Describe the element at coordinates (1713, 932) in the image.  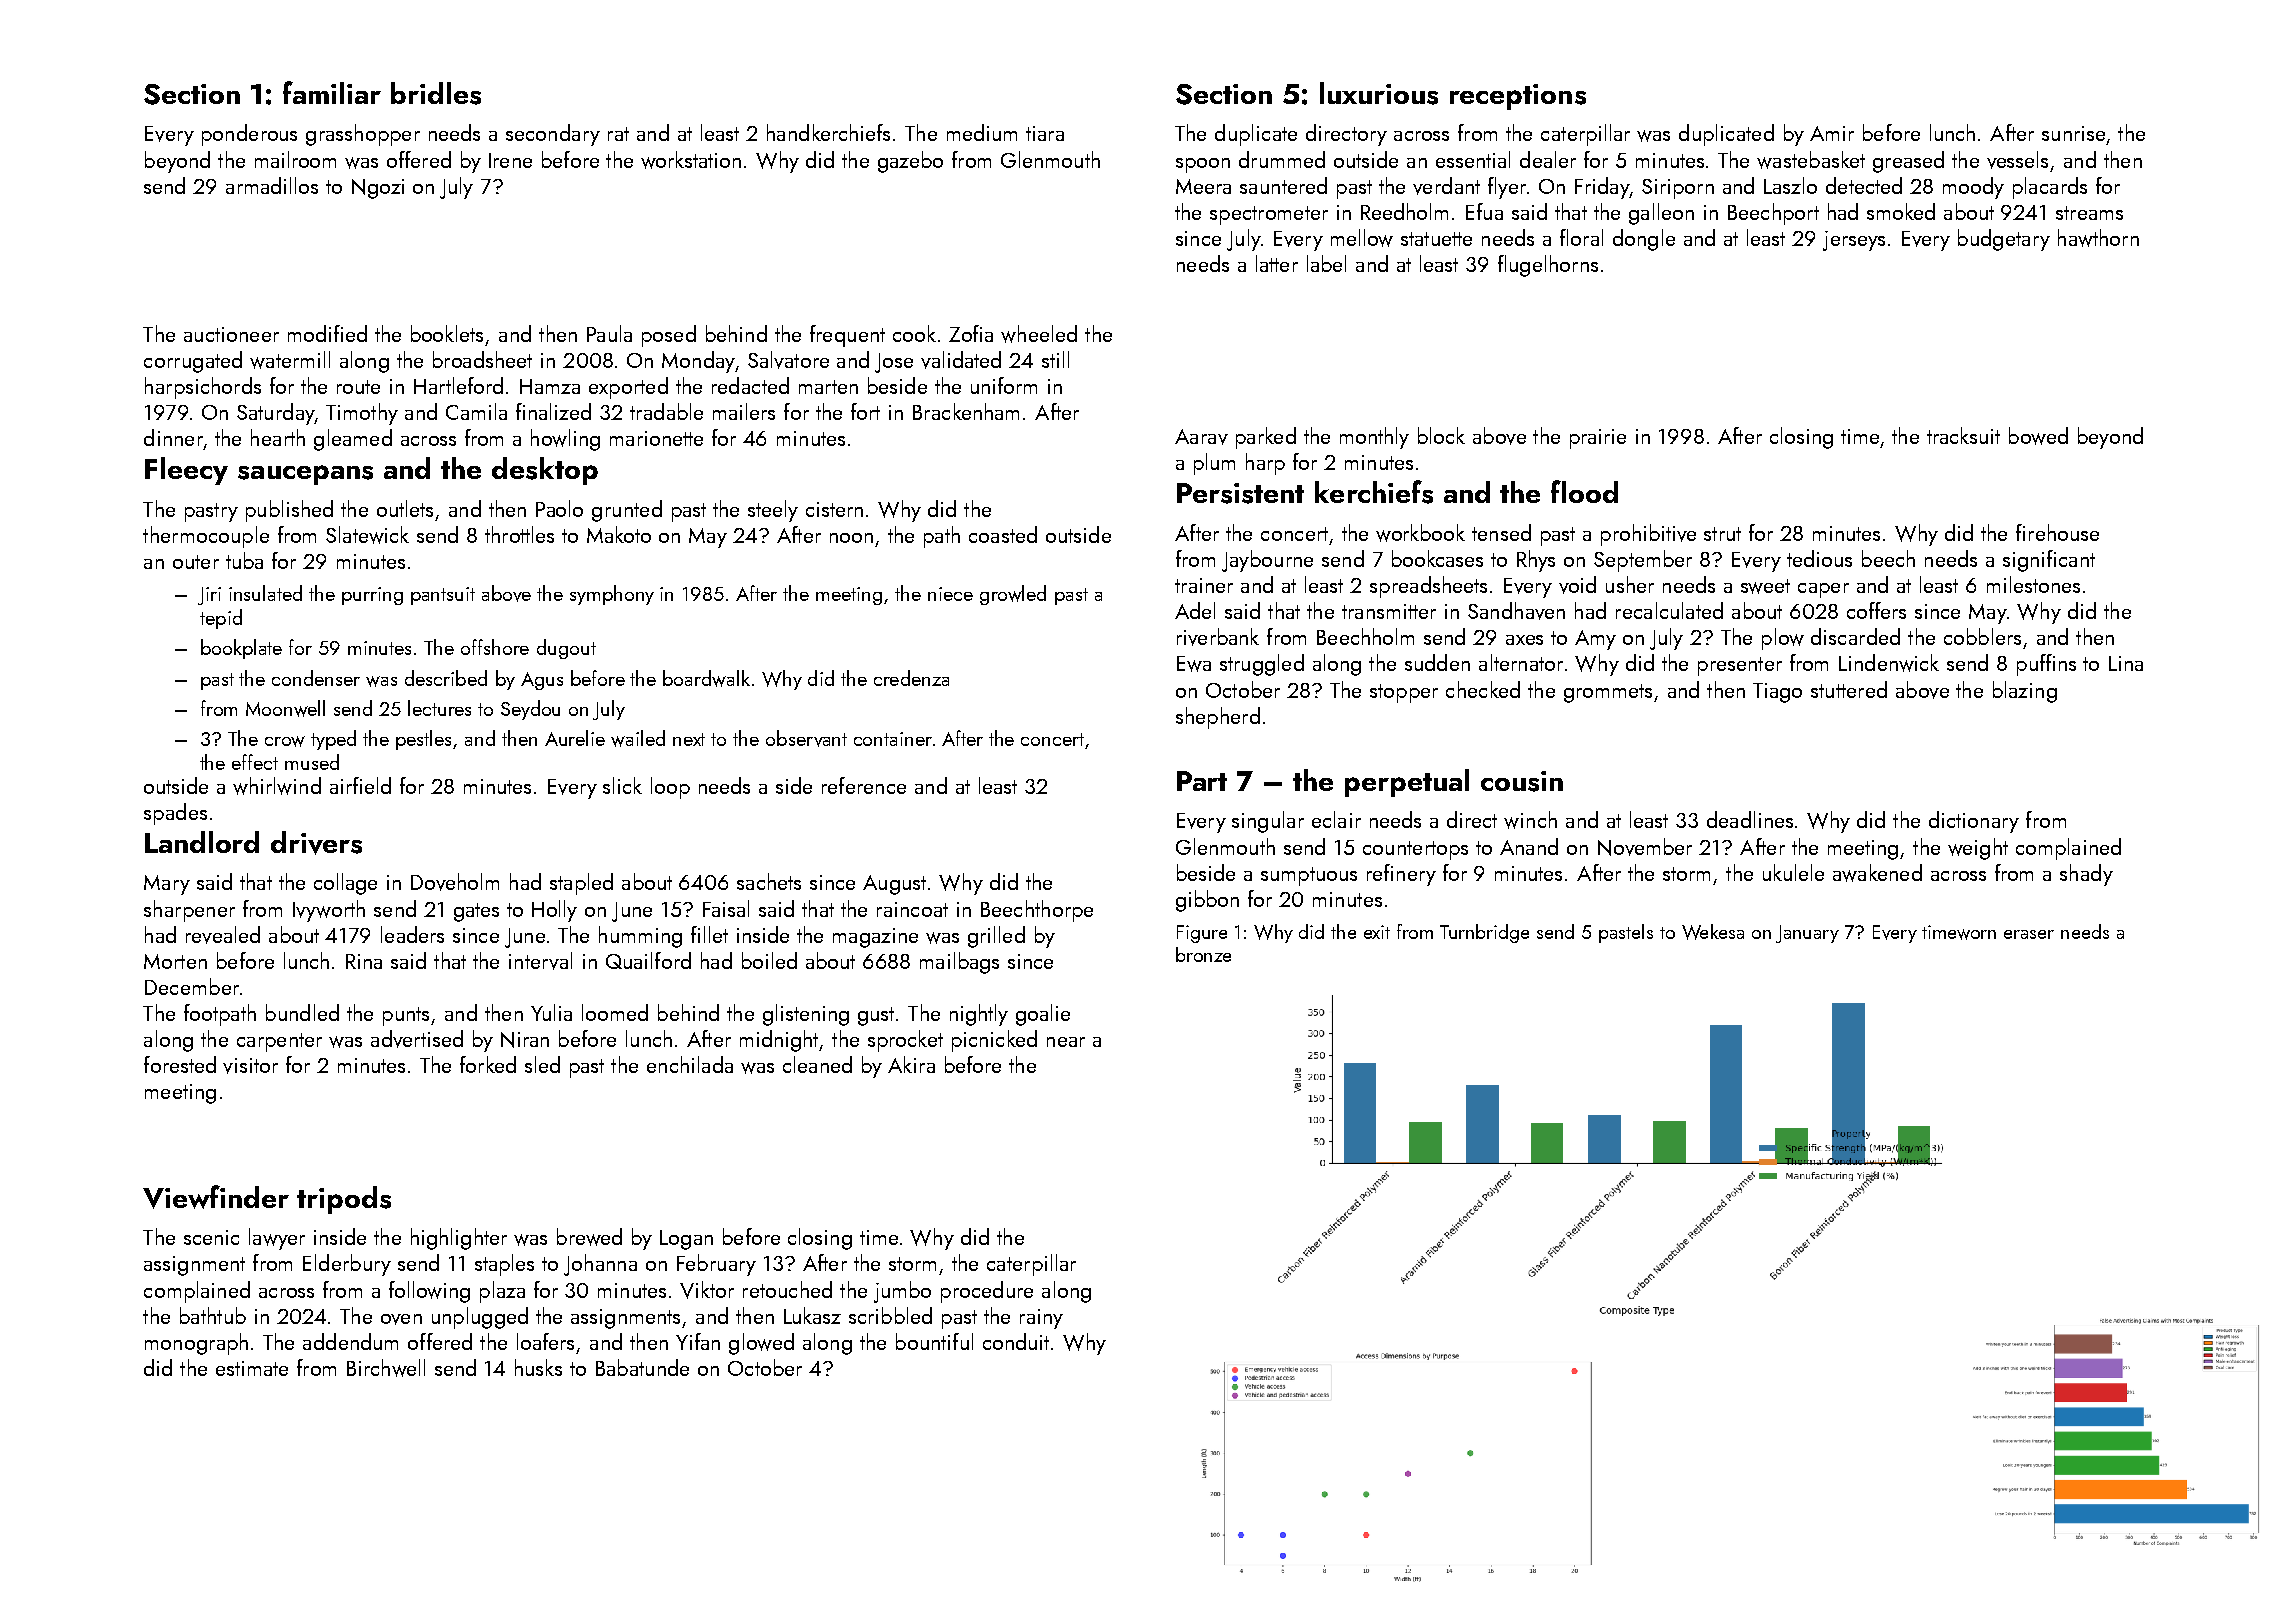
I see `Wekesa` at that location.
